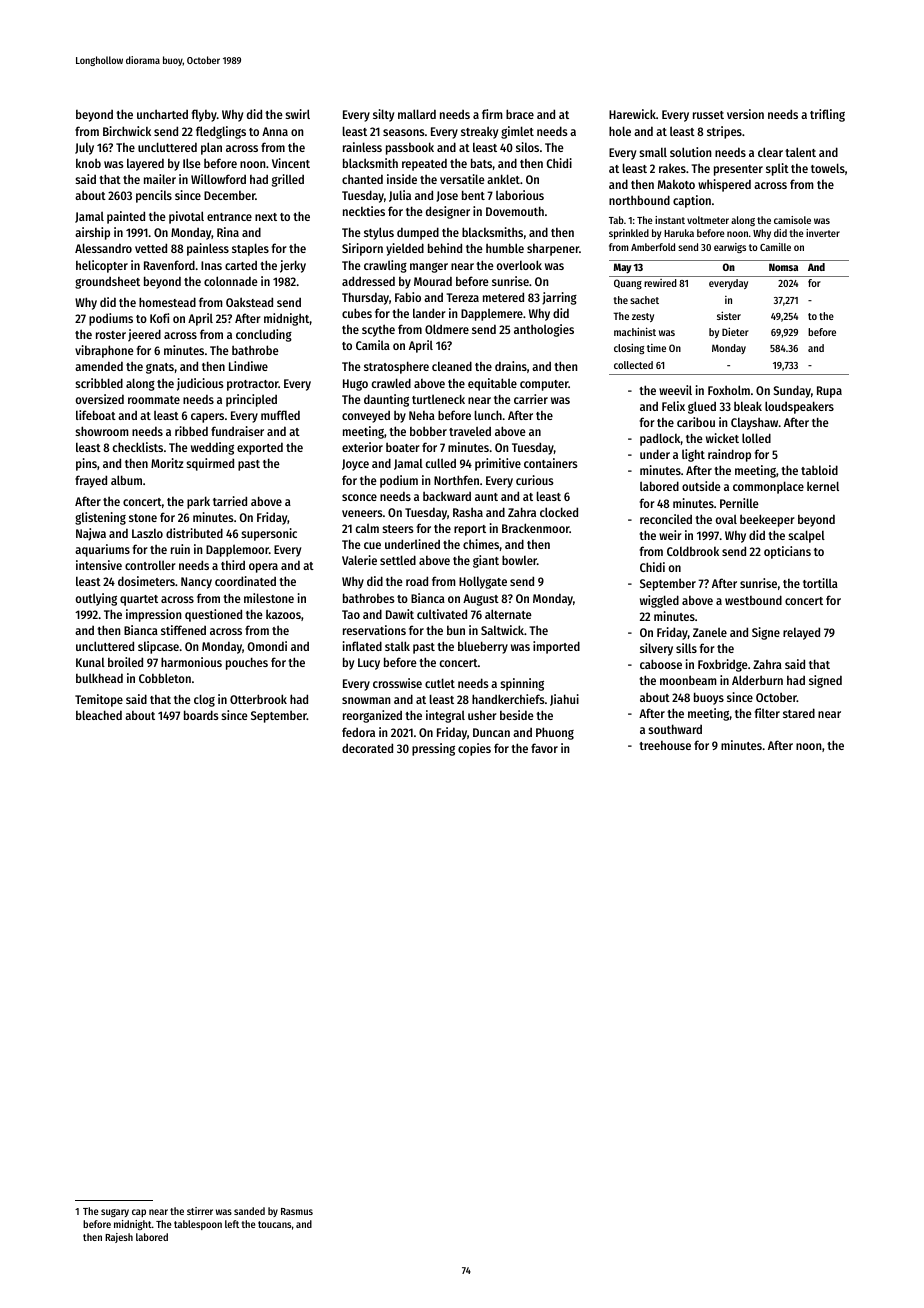  What do you see at coordinates (665, 745) in the screenshot?
I see `treehouse` at bounding box center [665, 745].
